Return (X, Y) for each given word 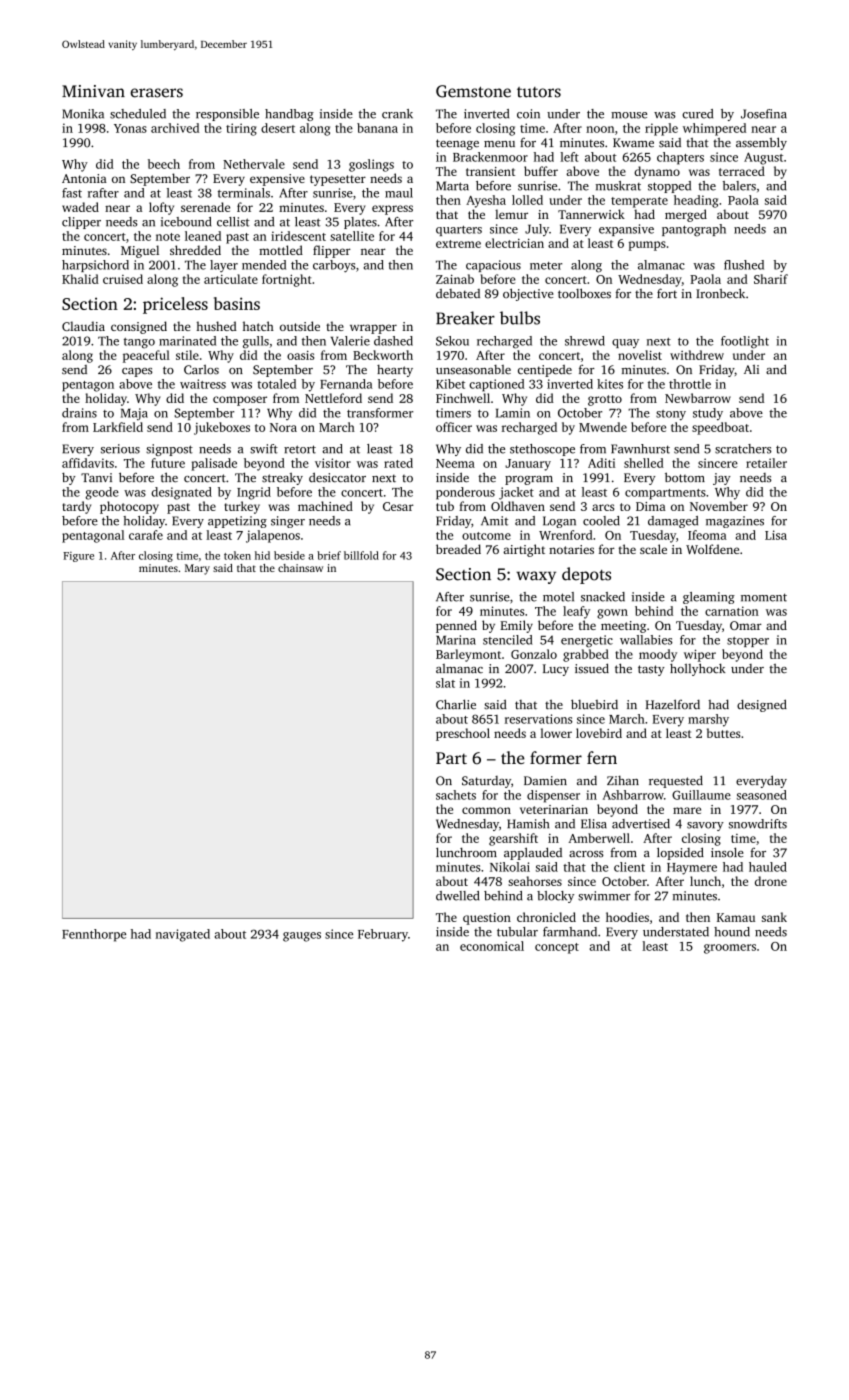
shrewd (585, 341)
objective (528, 294)
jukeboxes (222, 428)
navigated (183, 935)
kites (610, 384)
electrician (514, 243)
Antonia (84, 178)
